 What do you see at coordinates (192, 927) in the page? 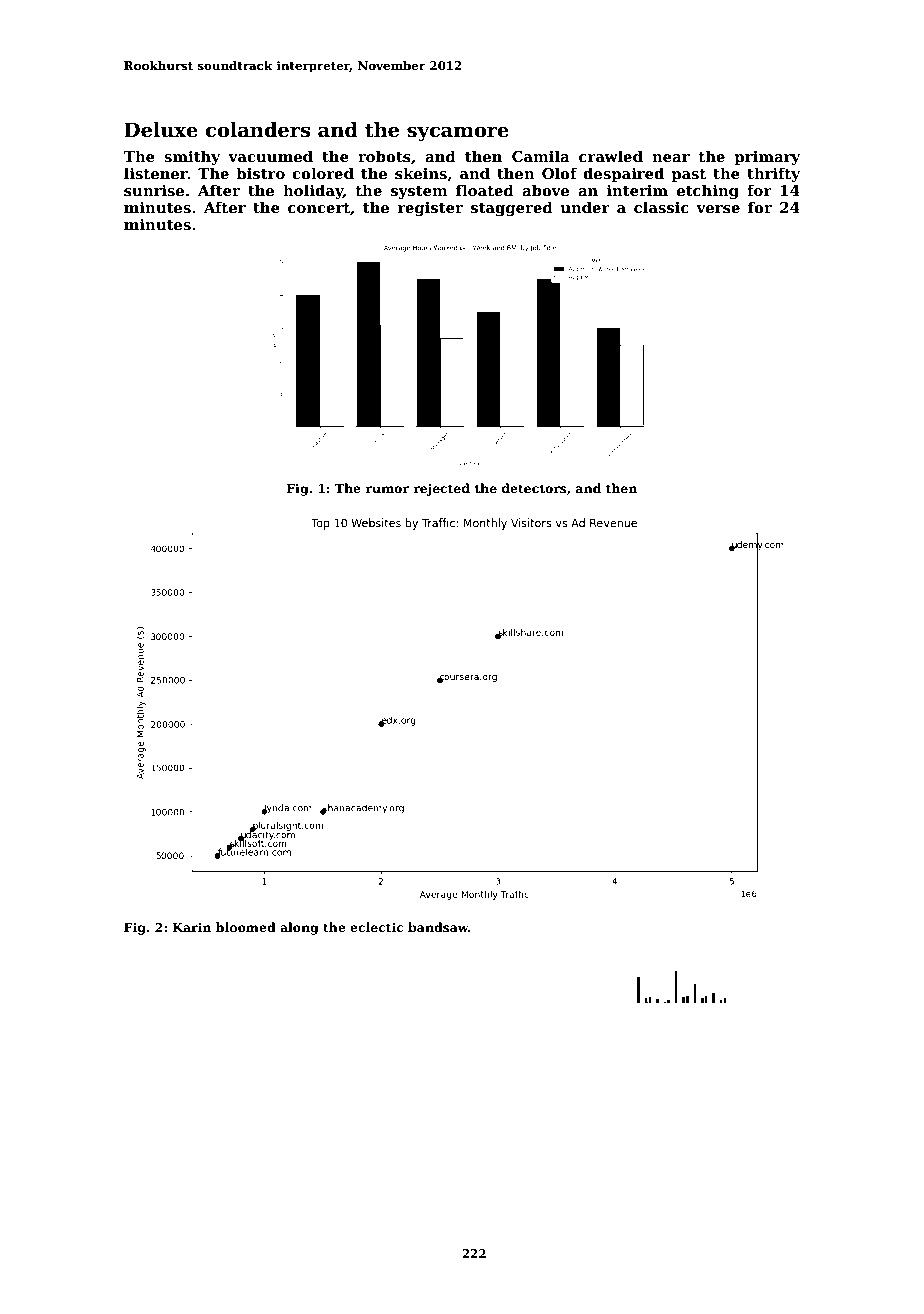
I see `Karin` at bounding box center [192, 927].
